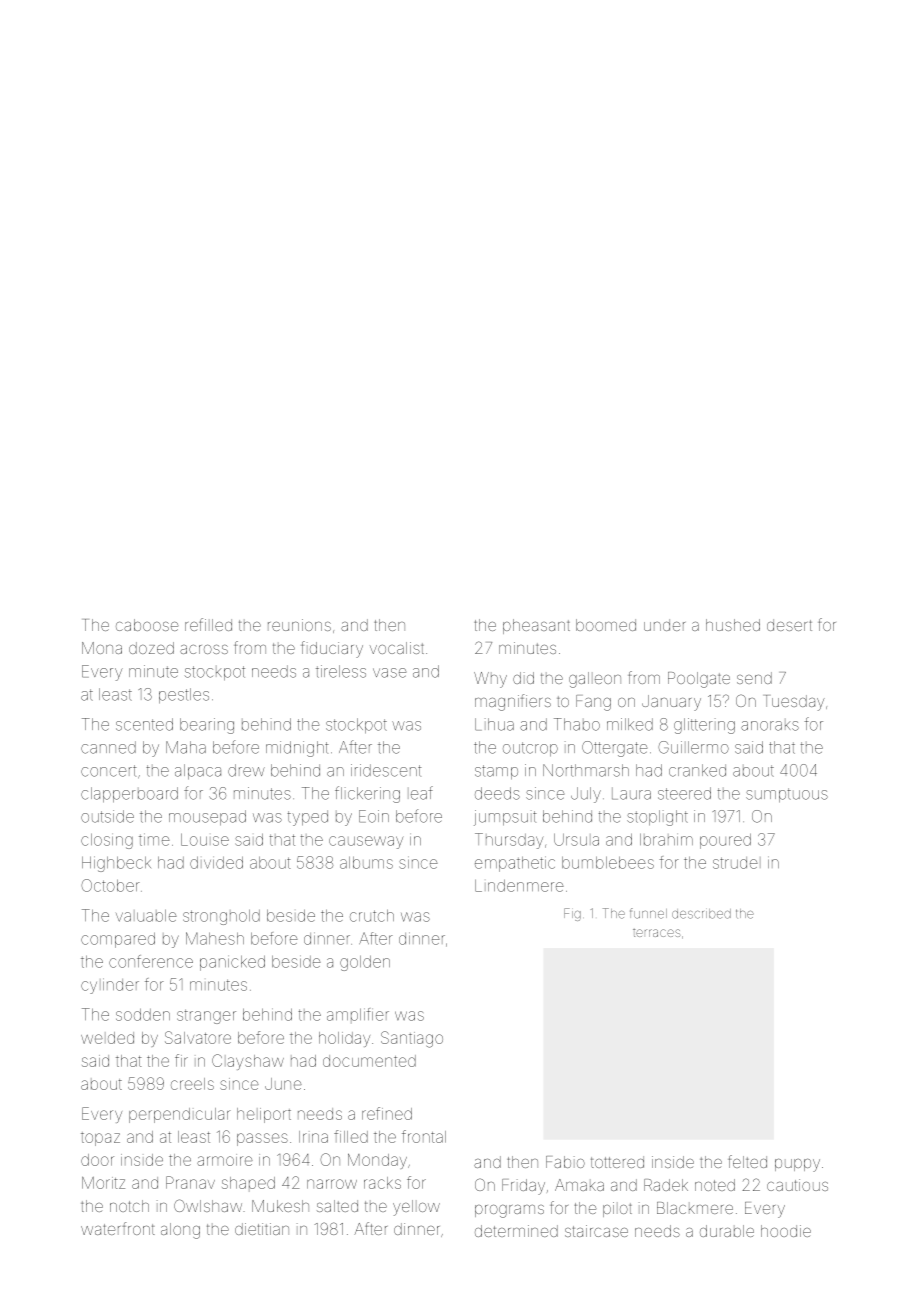 The height and width of the page is (1308, 924). Describe the element at coordinates (180, 1231) in the page. I see `along` at that location.
